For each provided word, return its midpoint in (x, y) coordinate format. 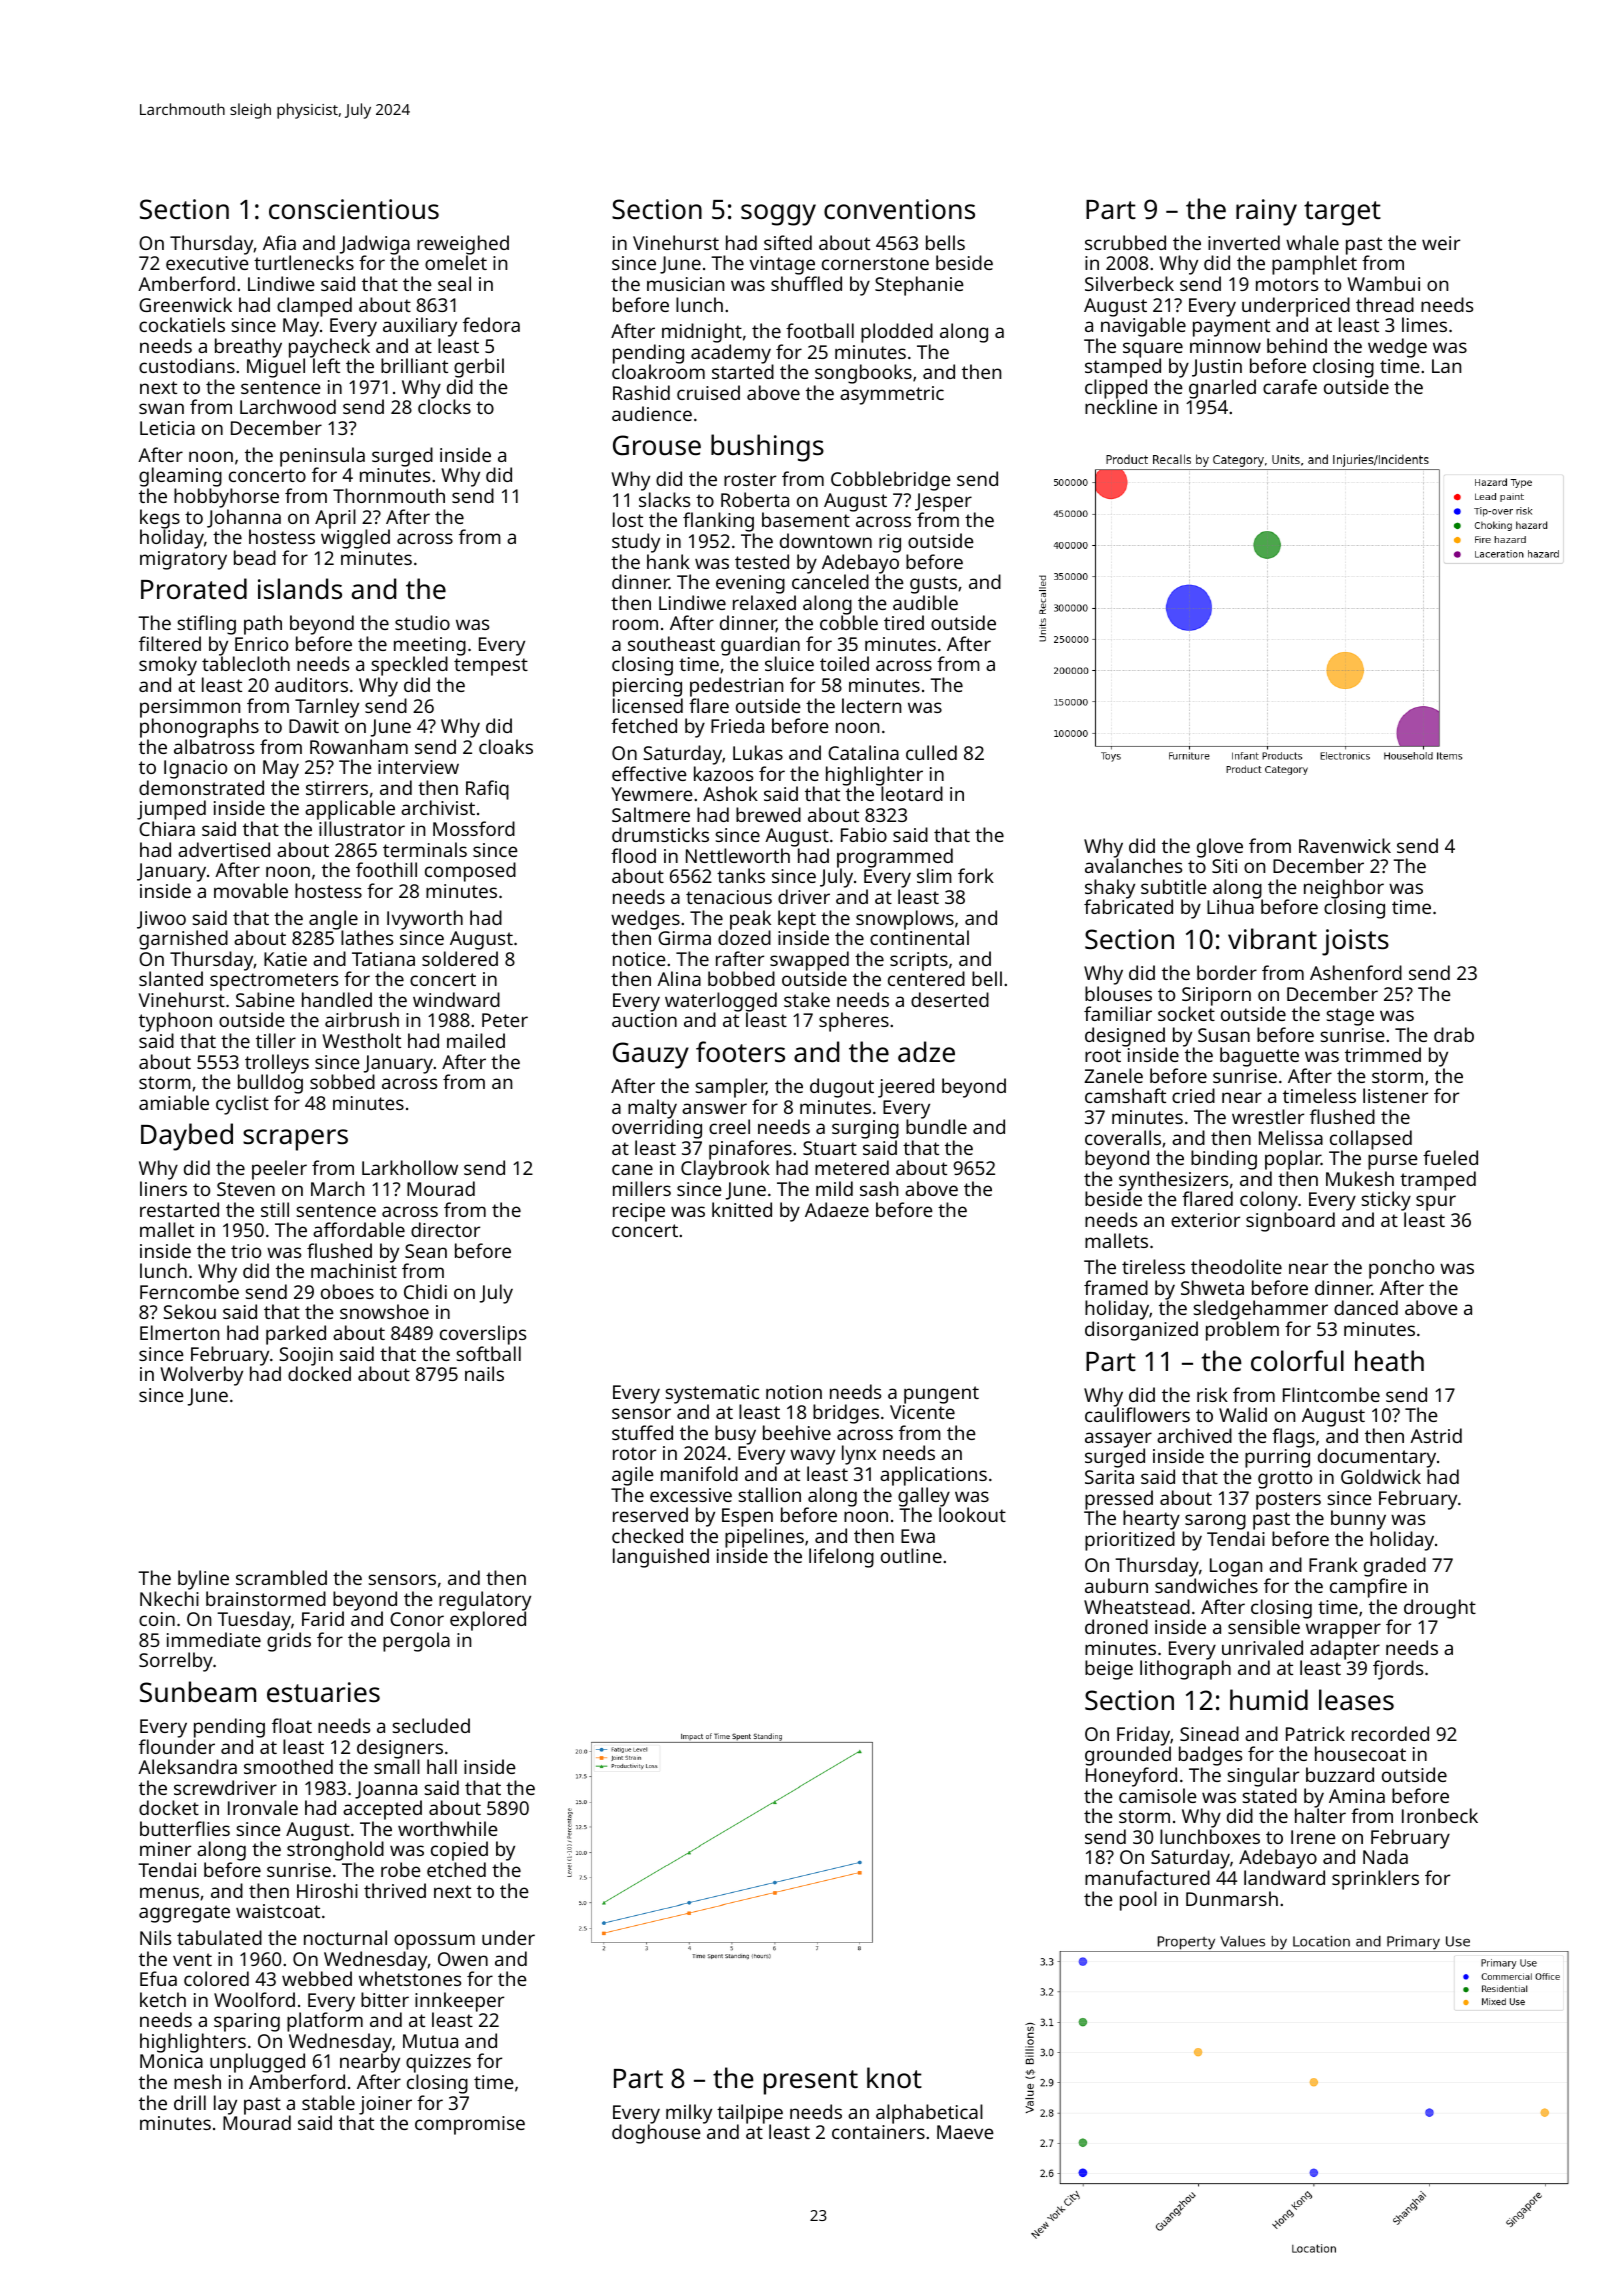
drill (190, 2102)
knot (894, 2077)
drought (1440, 1609)
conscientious (354, 209)
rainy (1266, 212)
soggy (778, 215)
